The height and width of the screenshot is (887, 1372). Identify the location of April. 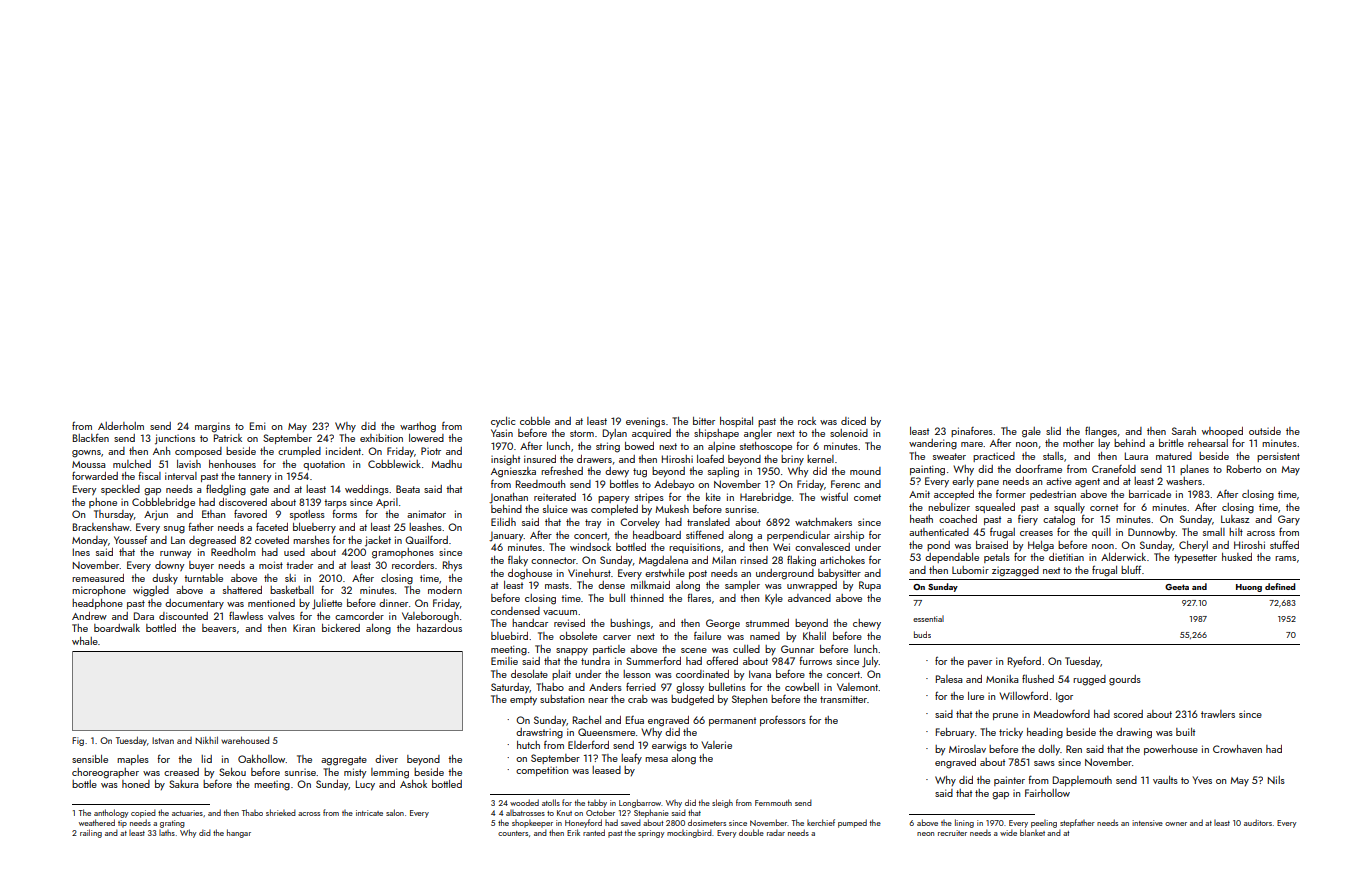
(387, 503).
